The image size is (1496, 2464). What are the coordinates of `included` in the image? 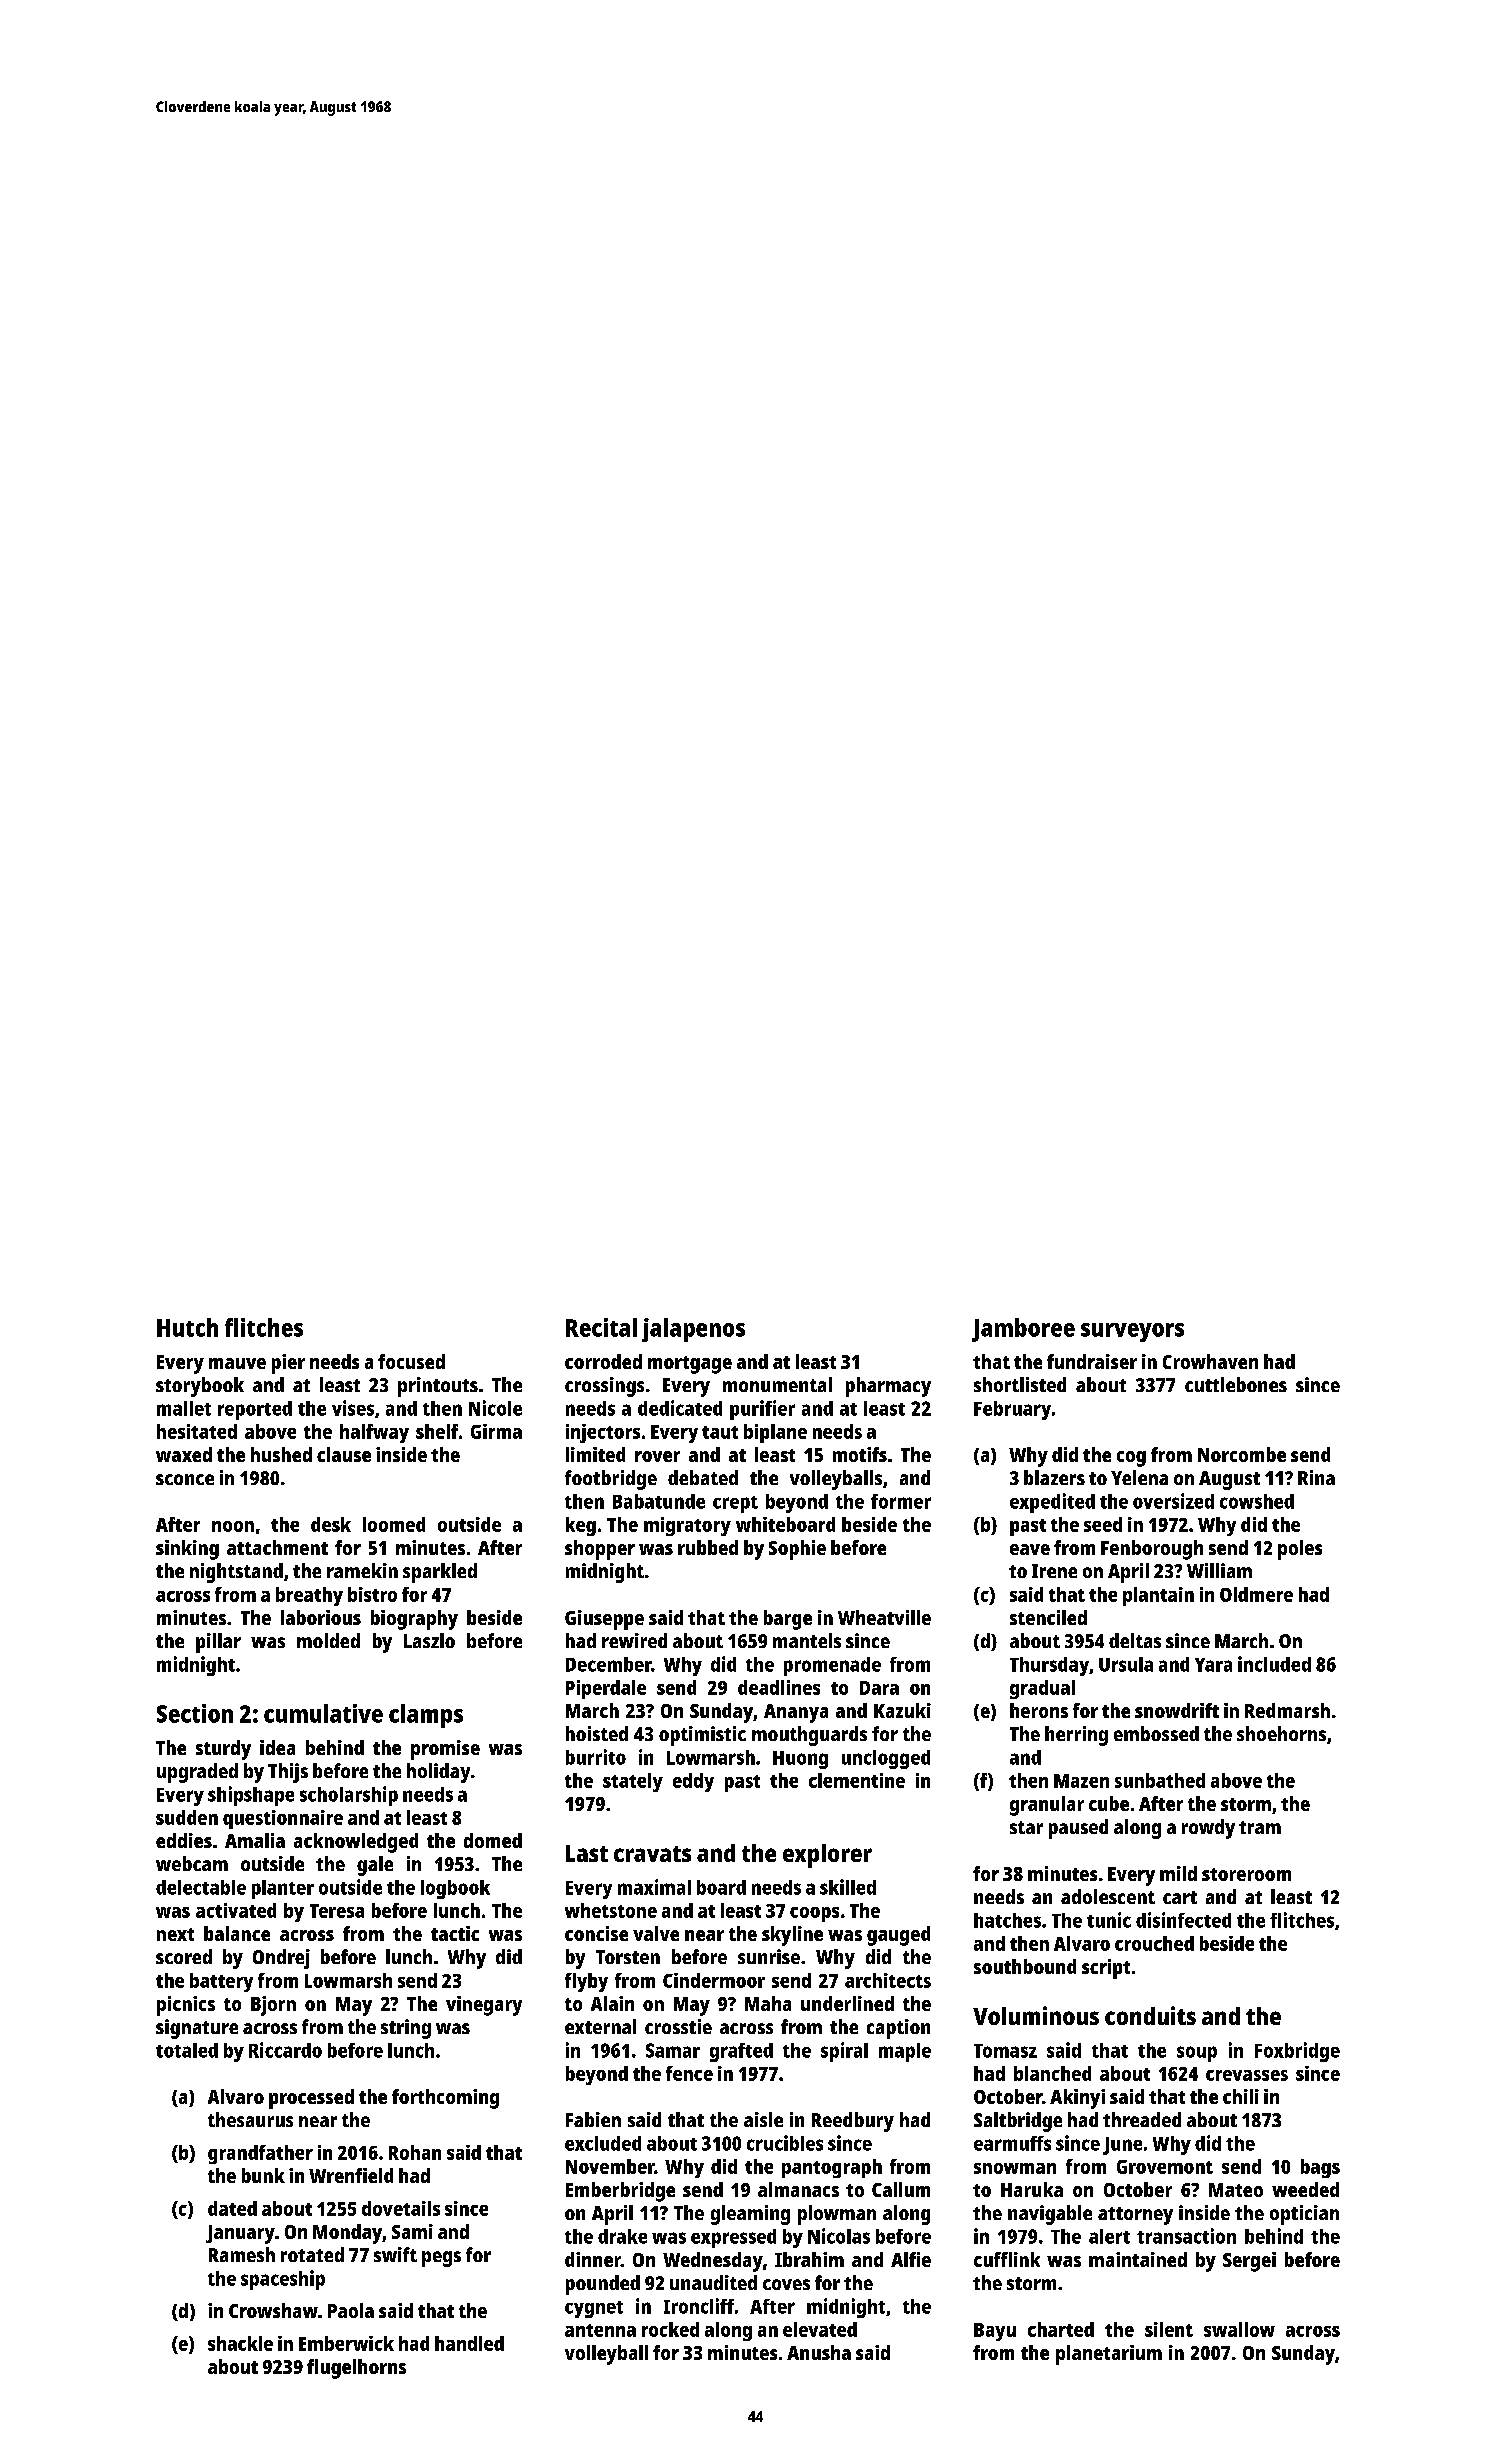 It's located at (1274, 1664).
